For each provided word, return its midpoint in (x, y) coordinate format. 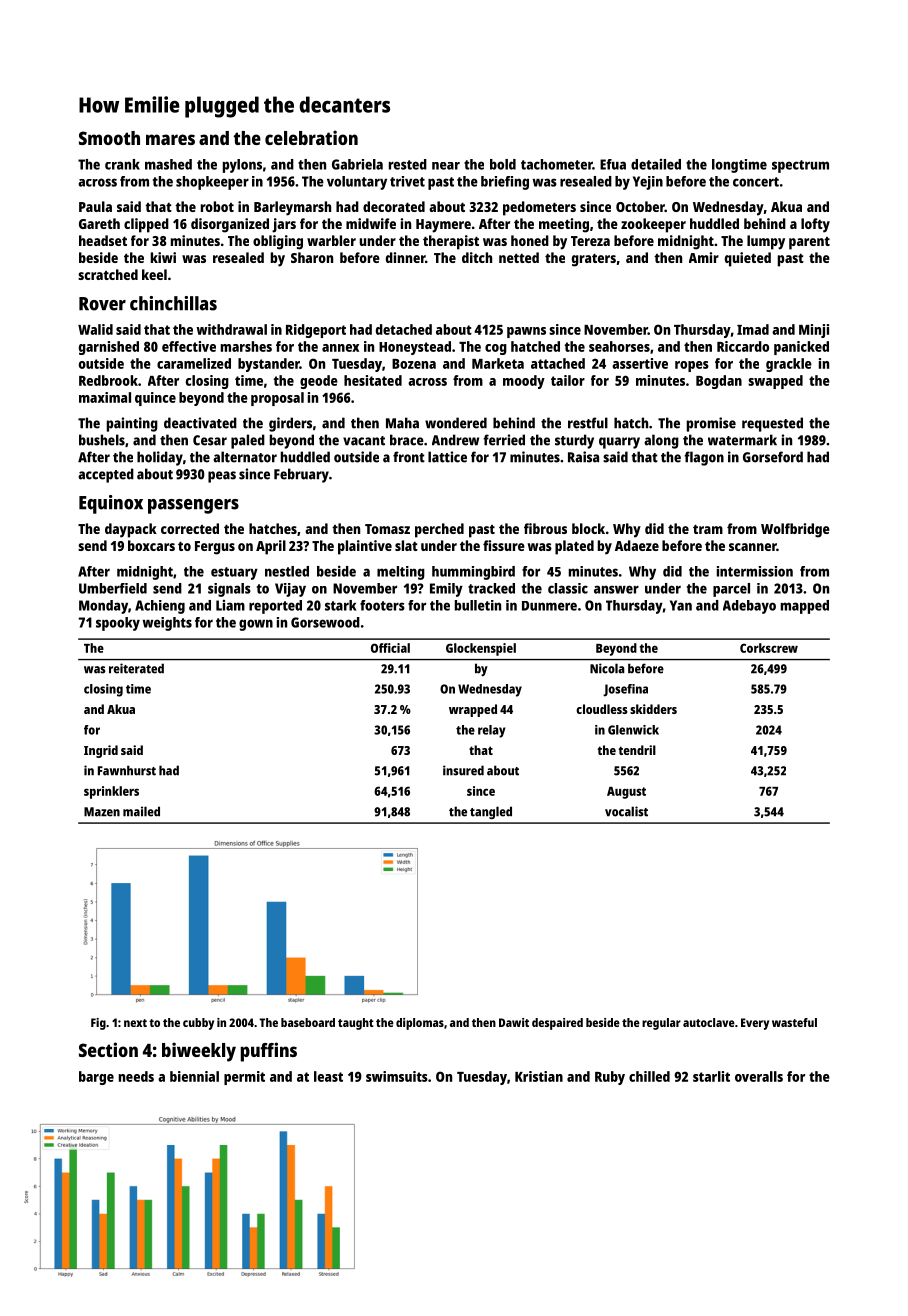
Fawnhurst (127, 770)
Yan (681, 605)
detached (404, 329)
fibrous (545, 528)
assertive (640, 363)
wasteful (794, 1022)
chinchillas (173, 303)
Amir (704, 257)
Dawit (514, 1022)
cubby (198, 1024)
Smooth (109, 138)
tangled (491, 812)
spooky (118, 624)
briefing (505, 183)
